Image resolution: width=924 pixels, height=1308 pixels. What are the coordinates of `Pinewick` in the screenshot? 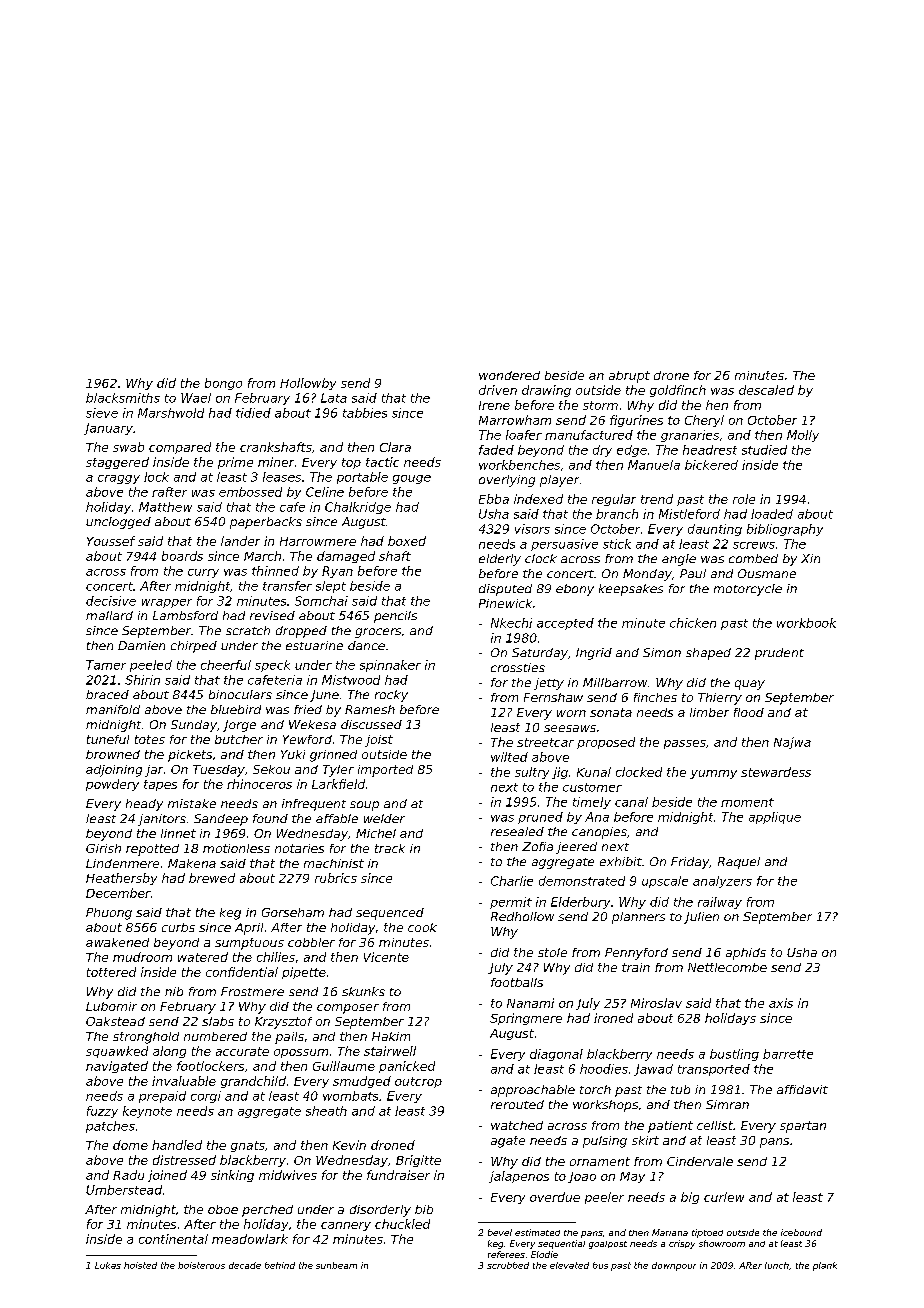 It's located at (505, 603).
